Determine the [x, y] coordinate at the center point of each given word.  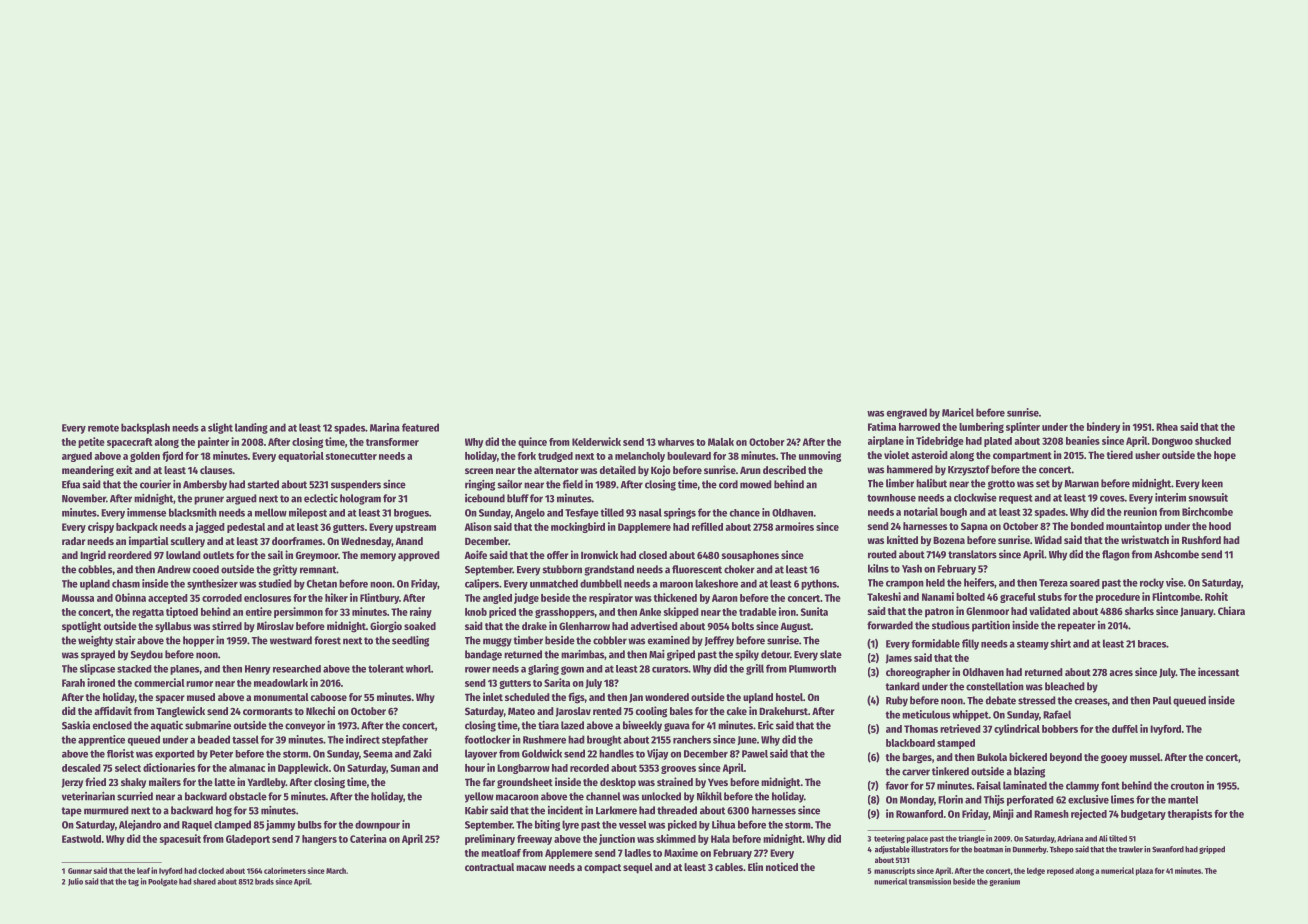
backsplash [145, 428]
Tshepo [1062, 850]
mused [201, 697]
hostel [789, 697]
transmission [930, 881]
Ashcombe [1176, 554]
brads [264, 881]
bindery [1103, 427]
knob [476, 612]
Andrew [174, 569]
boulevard [689, 456]
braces [1152, 644]
